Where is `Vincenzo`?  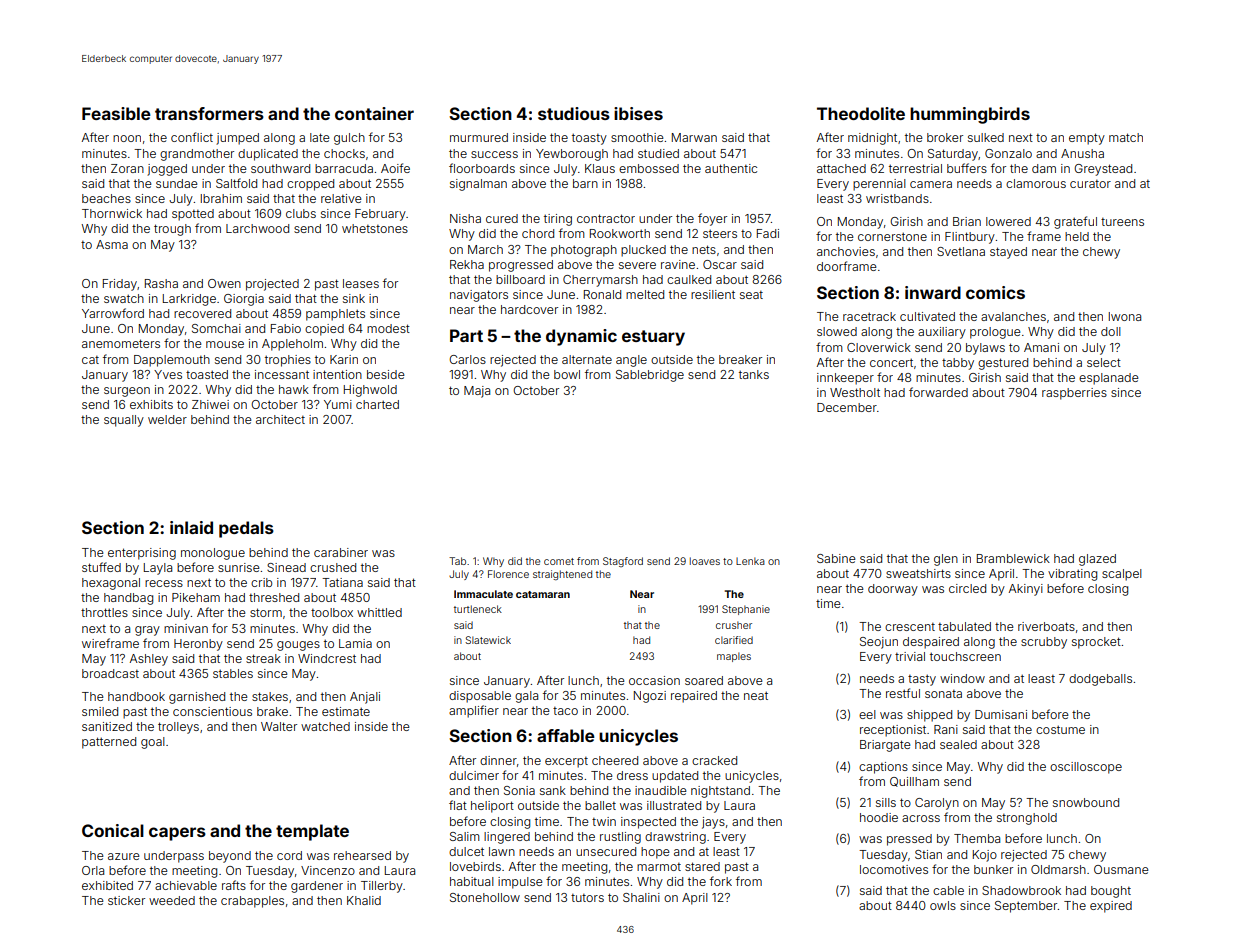
Vincenzo is located at coordinates (328, 870).
